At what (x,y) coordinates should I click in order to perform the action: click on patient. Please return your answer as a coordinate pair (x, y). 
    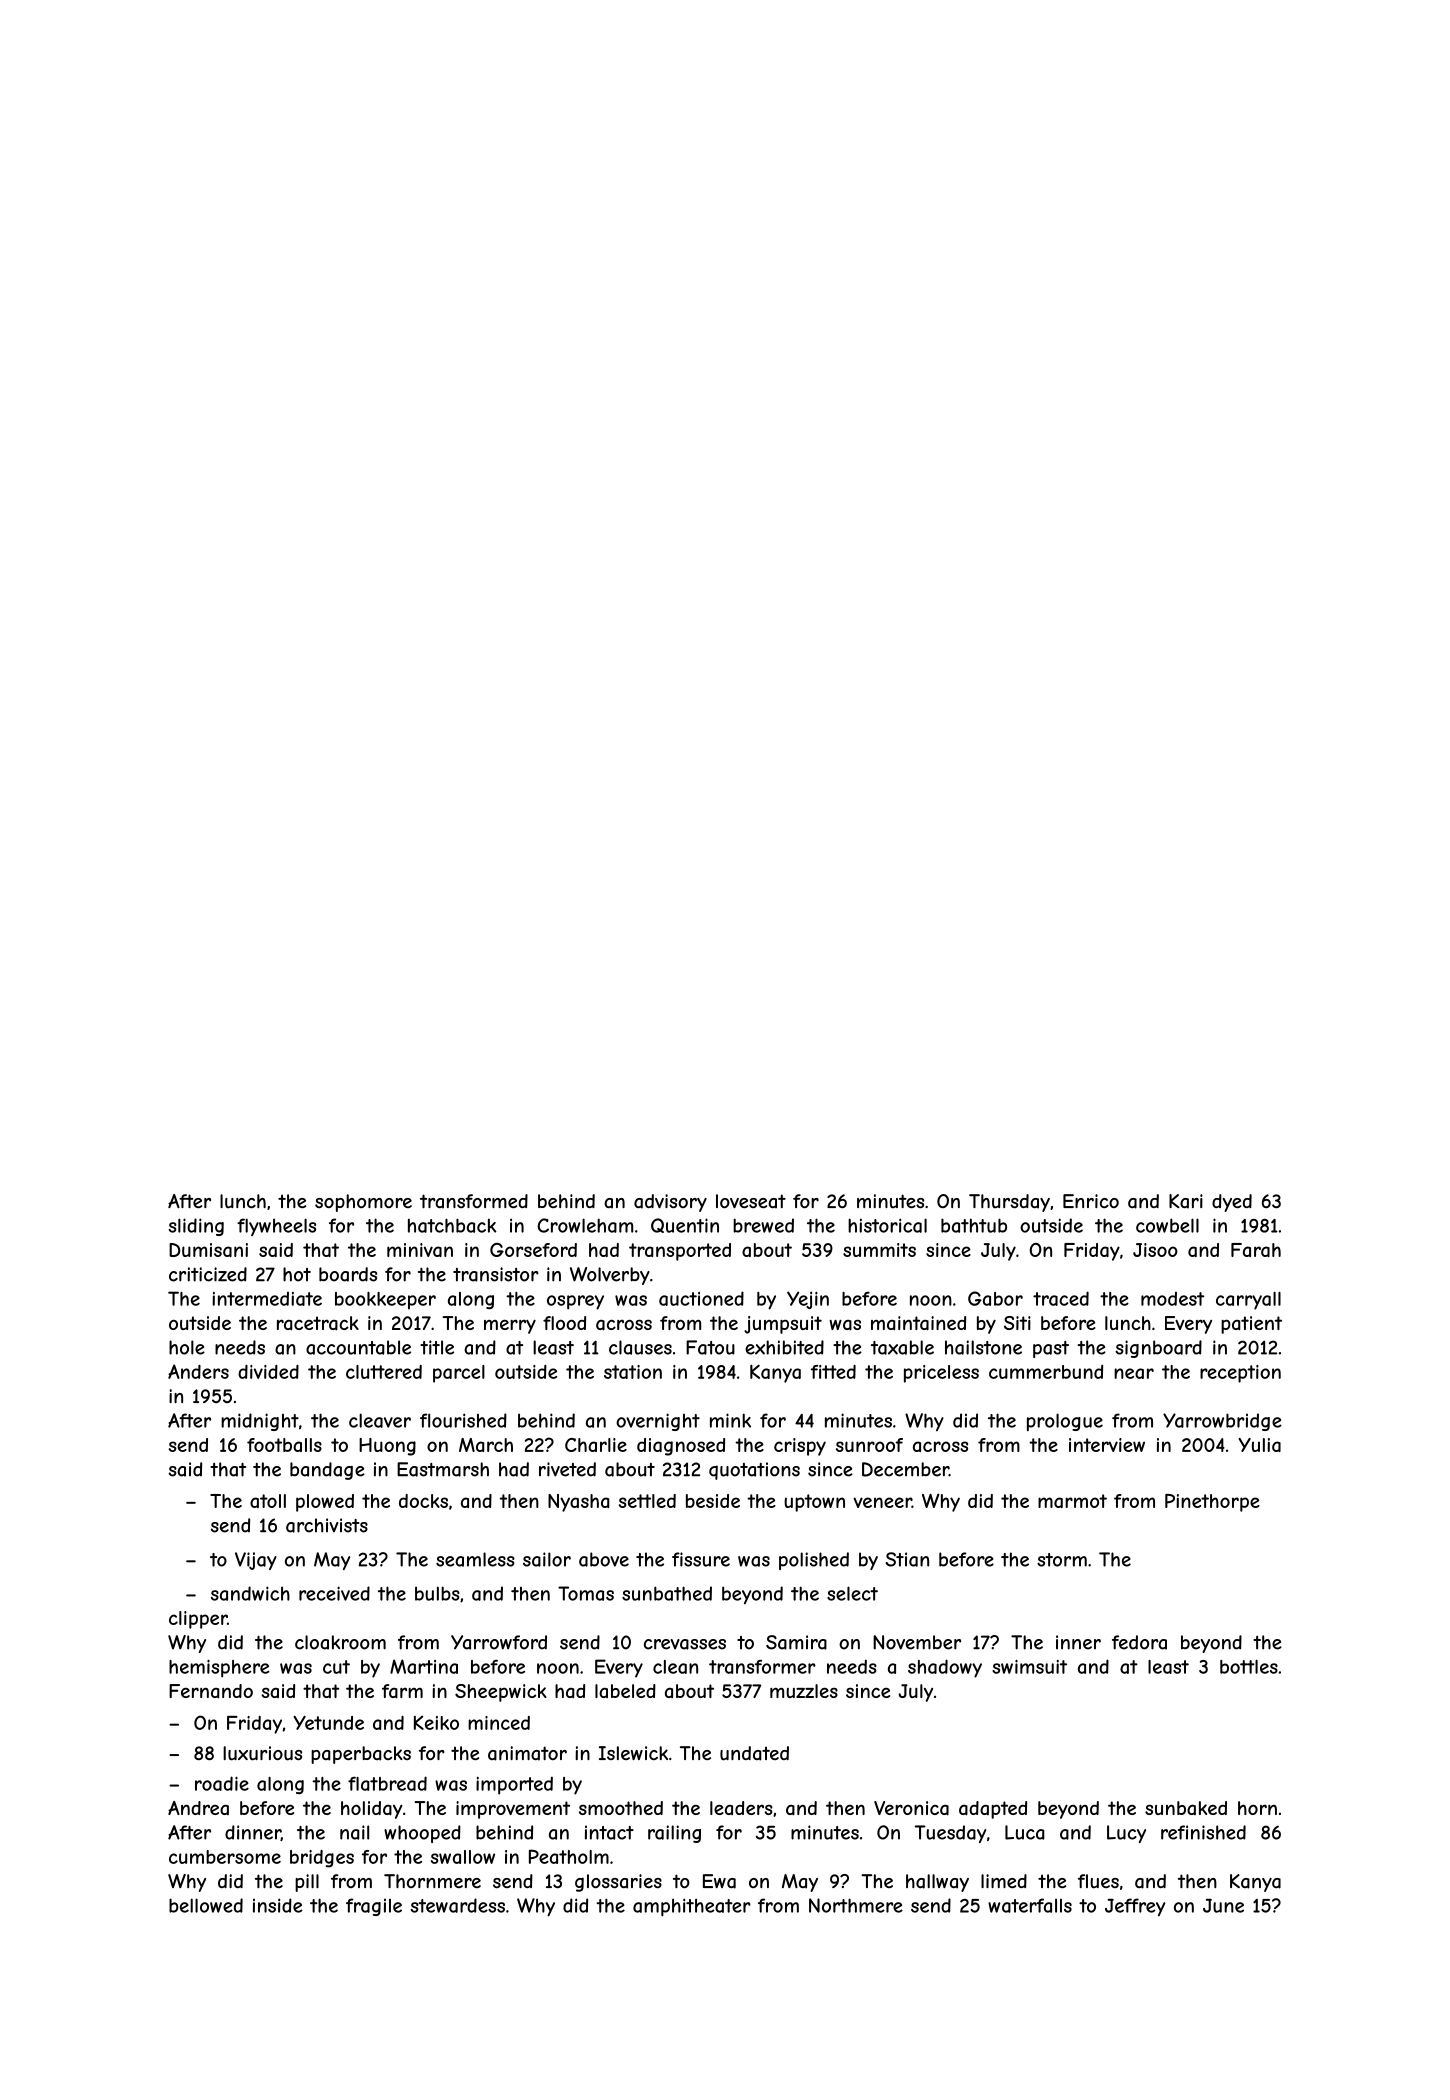
    Looking at the image, I should click on (1251, 1325).
